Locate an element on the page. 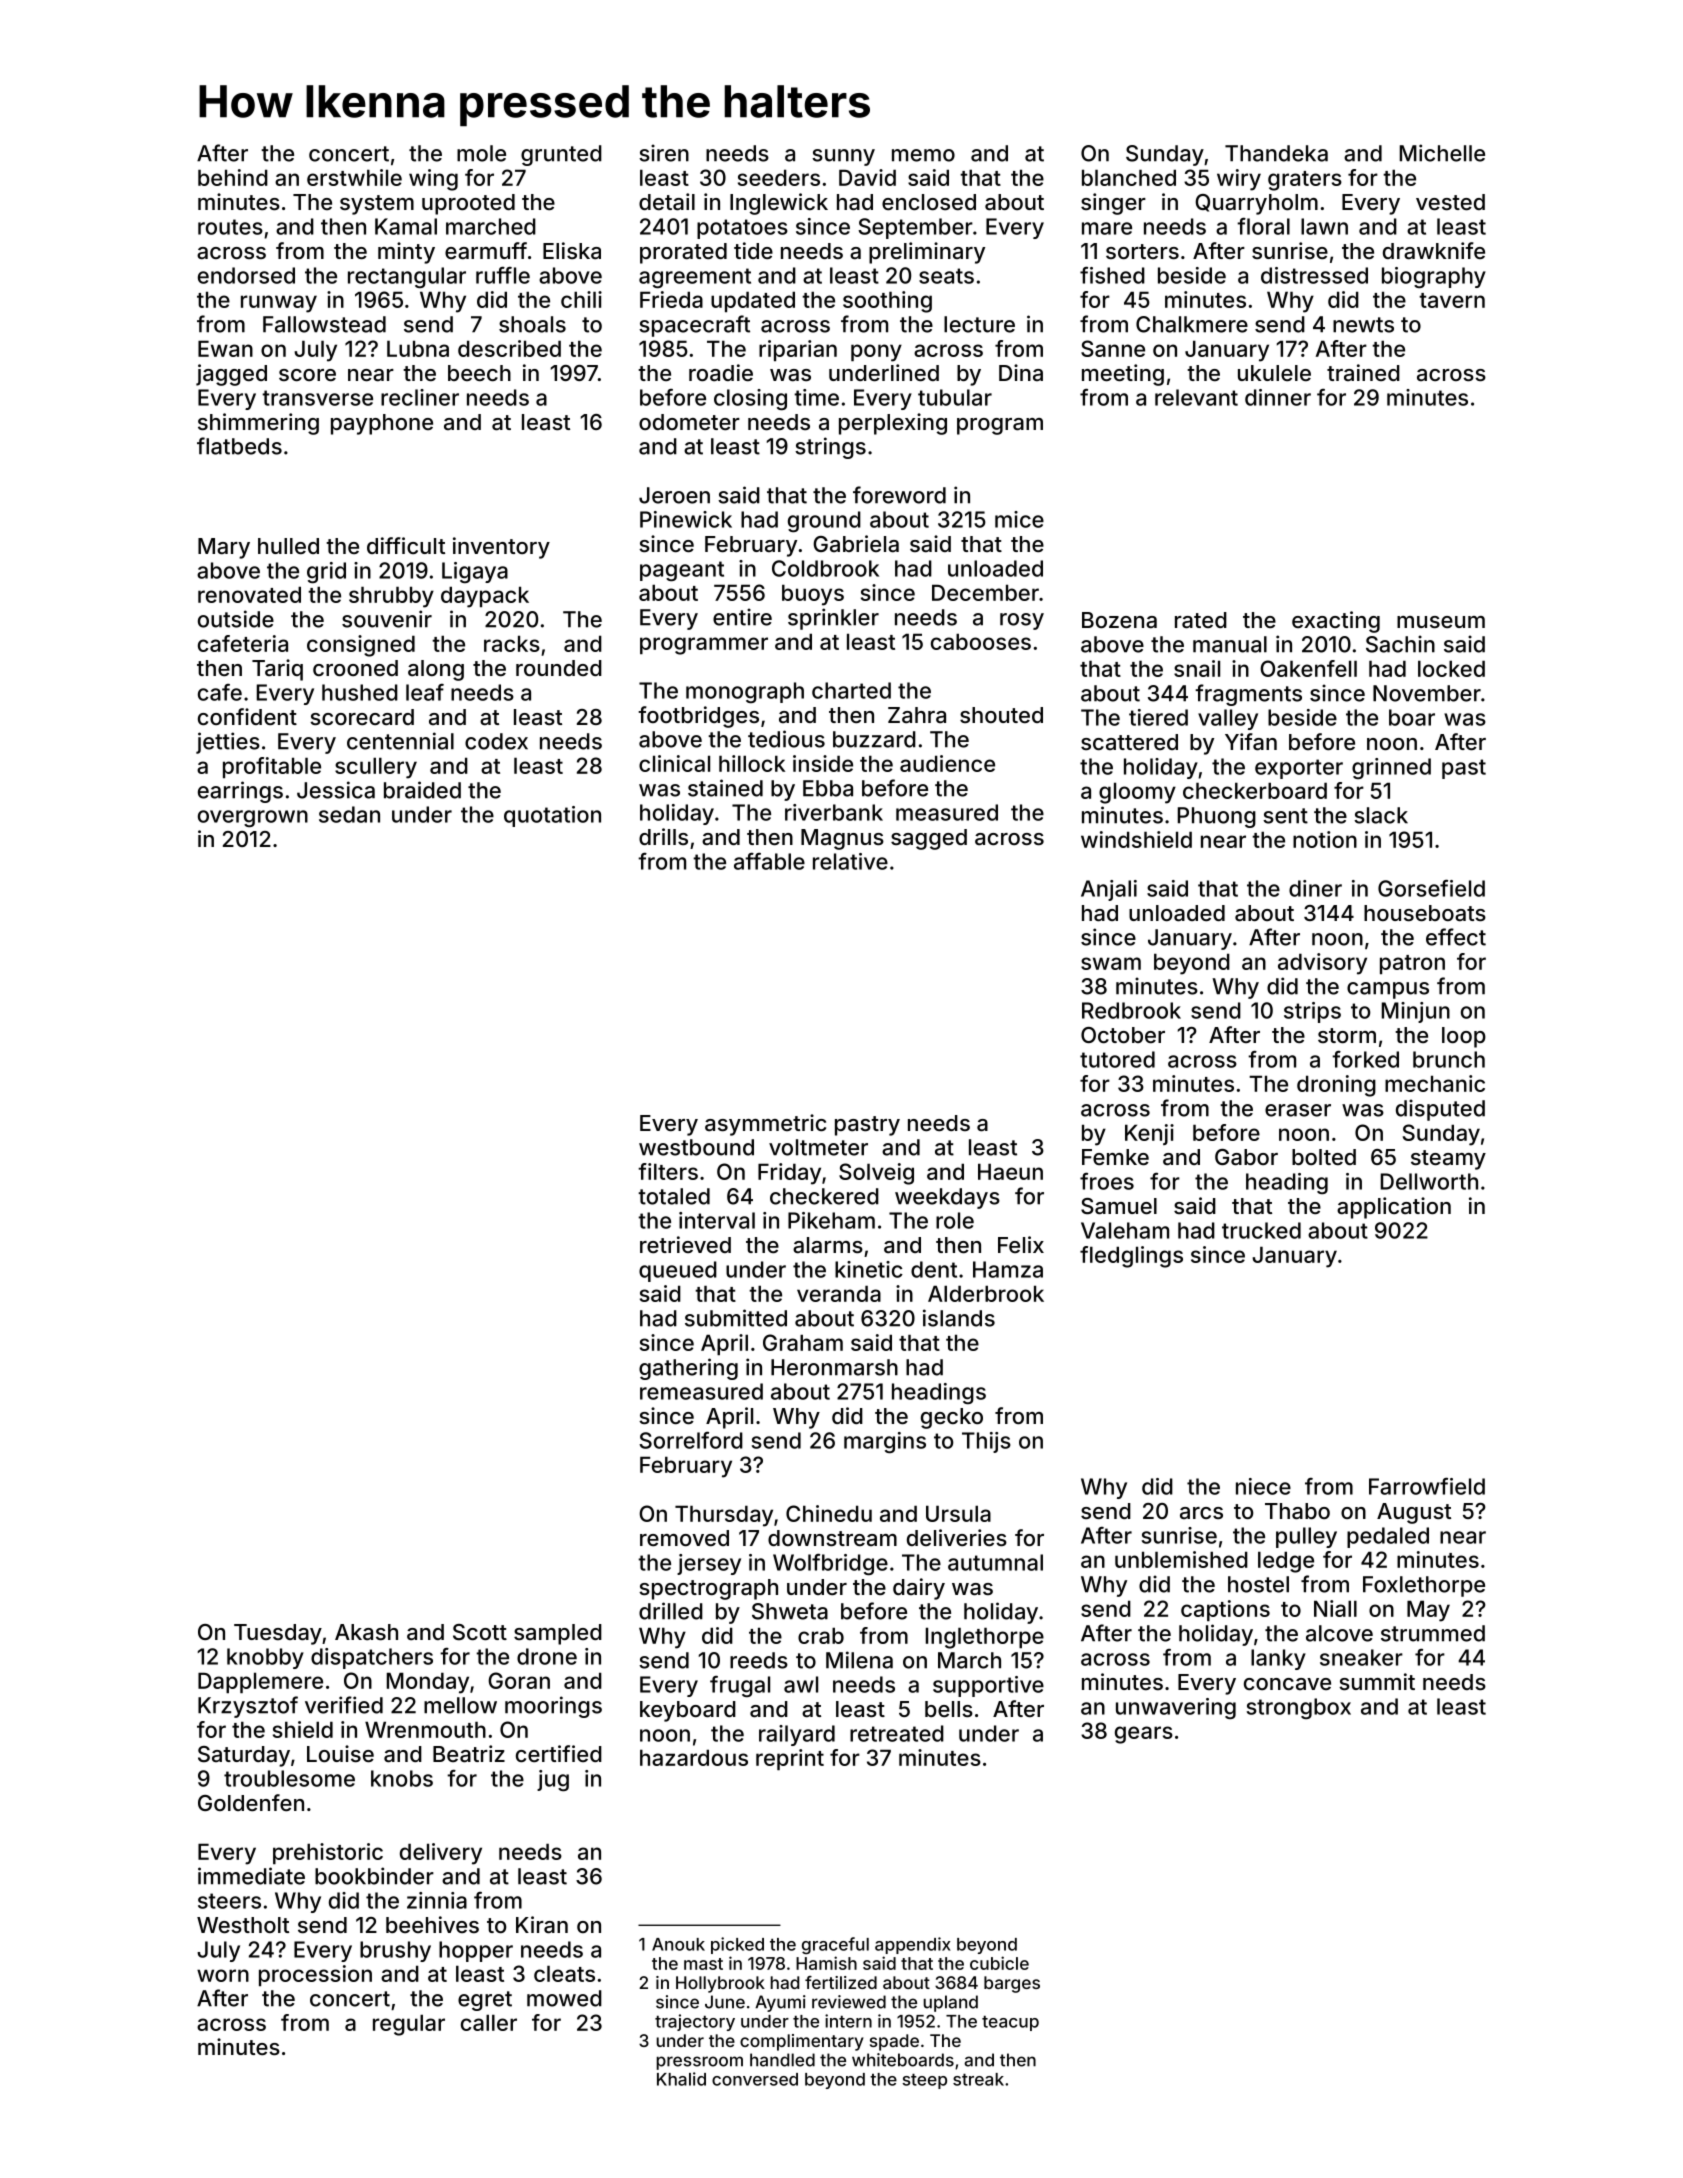 The width and height of the page is (1683, 2178). sedan is located at coordinates (349, 814).
